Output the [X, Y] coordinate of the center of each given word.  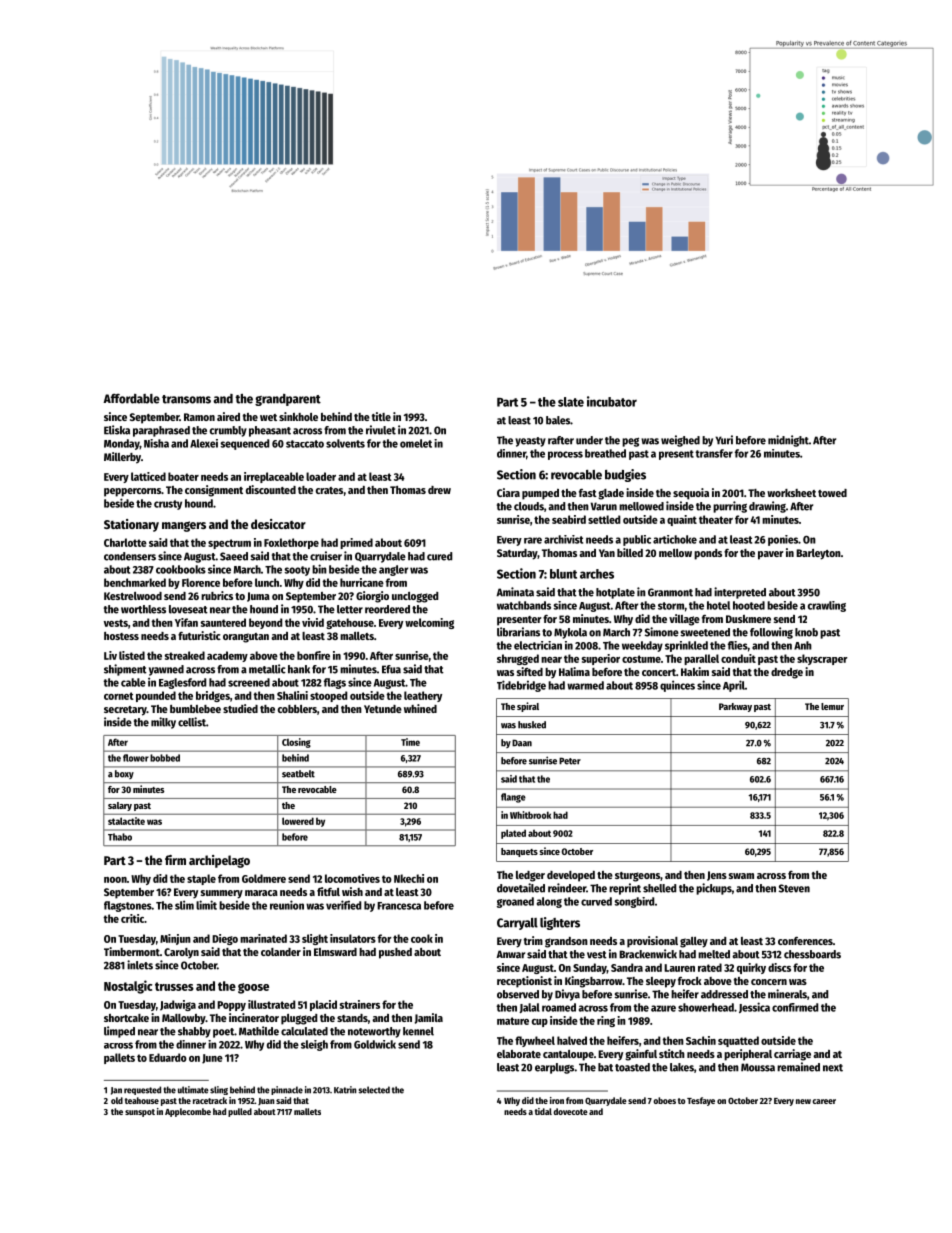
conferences [805, 941]
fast [588, 493]
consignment [214, 491]
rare [533, 540]
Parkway [735, 707]
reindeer [567, 888]
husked [532, 725]
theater [716, 519]
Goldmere [264, 878]
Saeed [234, 556]
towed [832, 493]
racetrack [210, 1100]
